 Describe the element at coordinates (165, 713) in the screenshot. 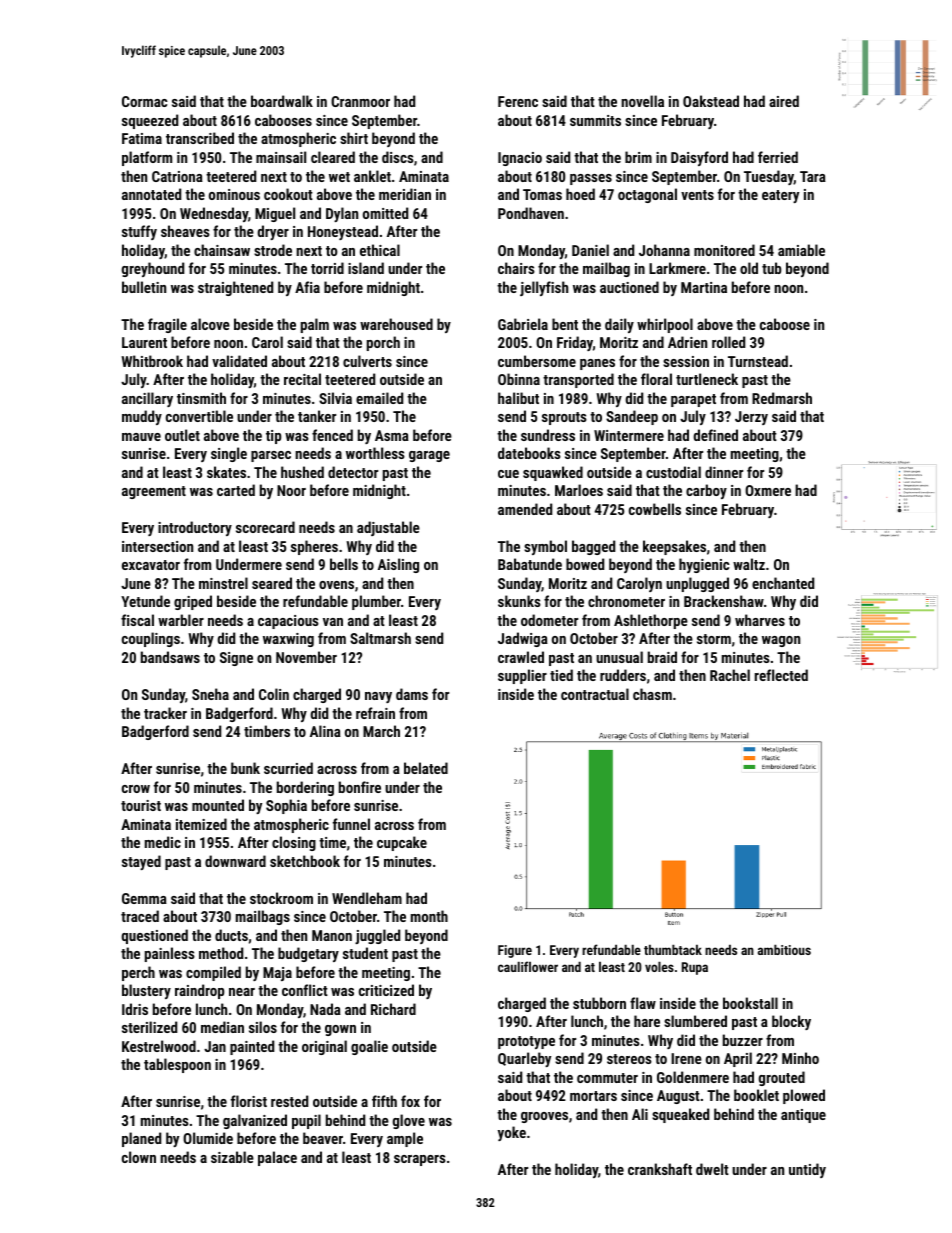

I see `tracker` at that location.
